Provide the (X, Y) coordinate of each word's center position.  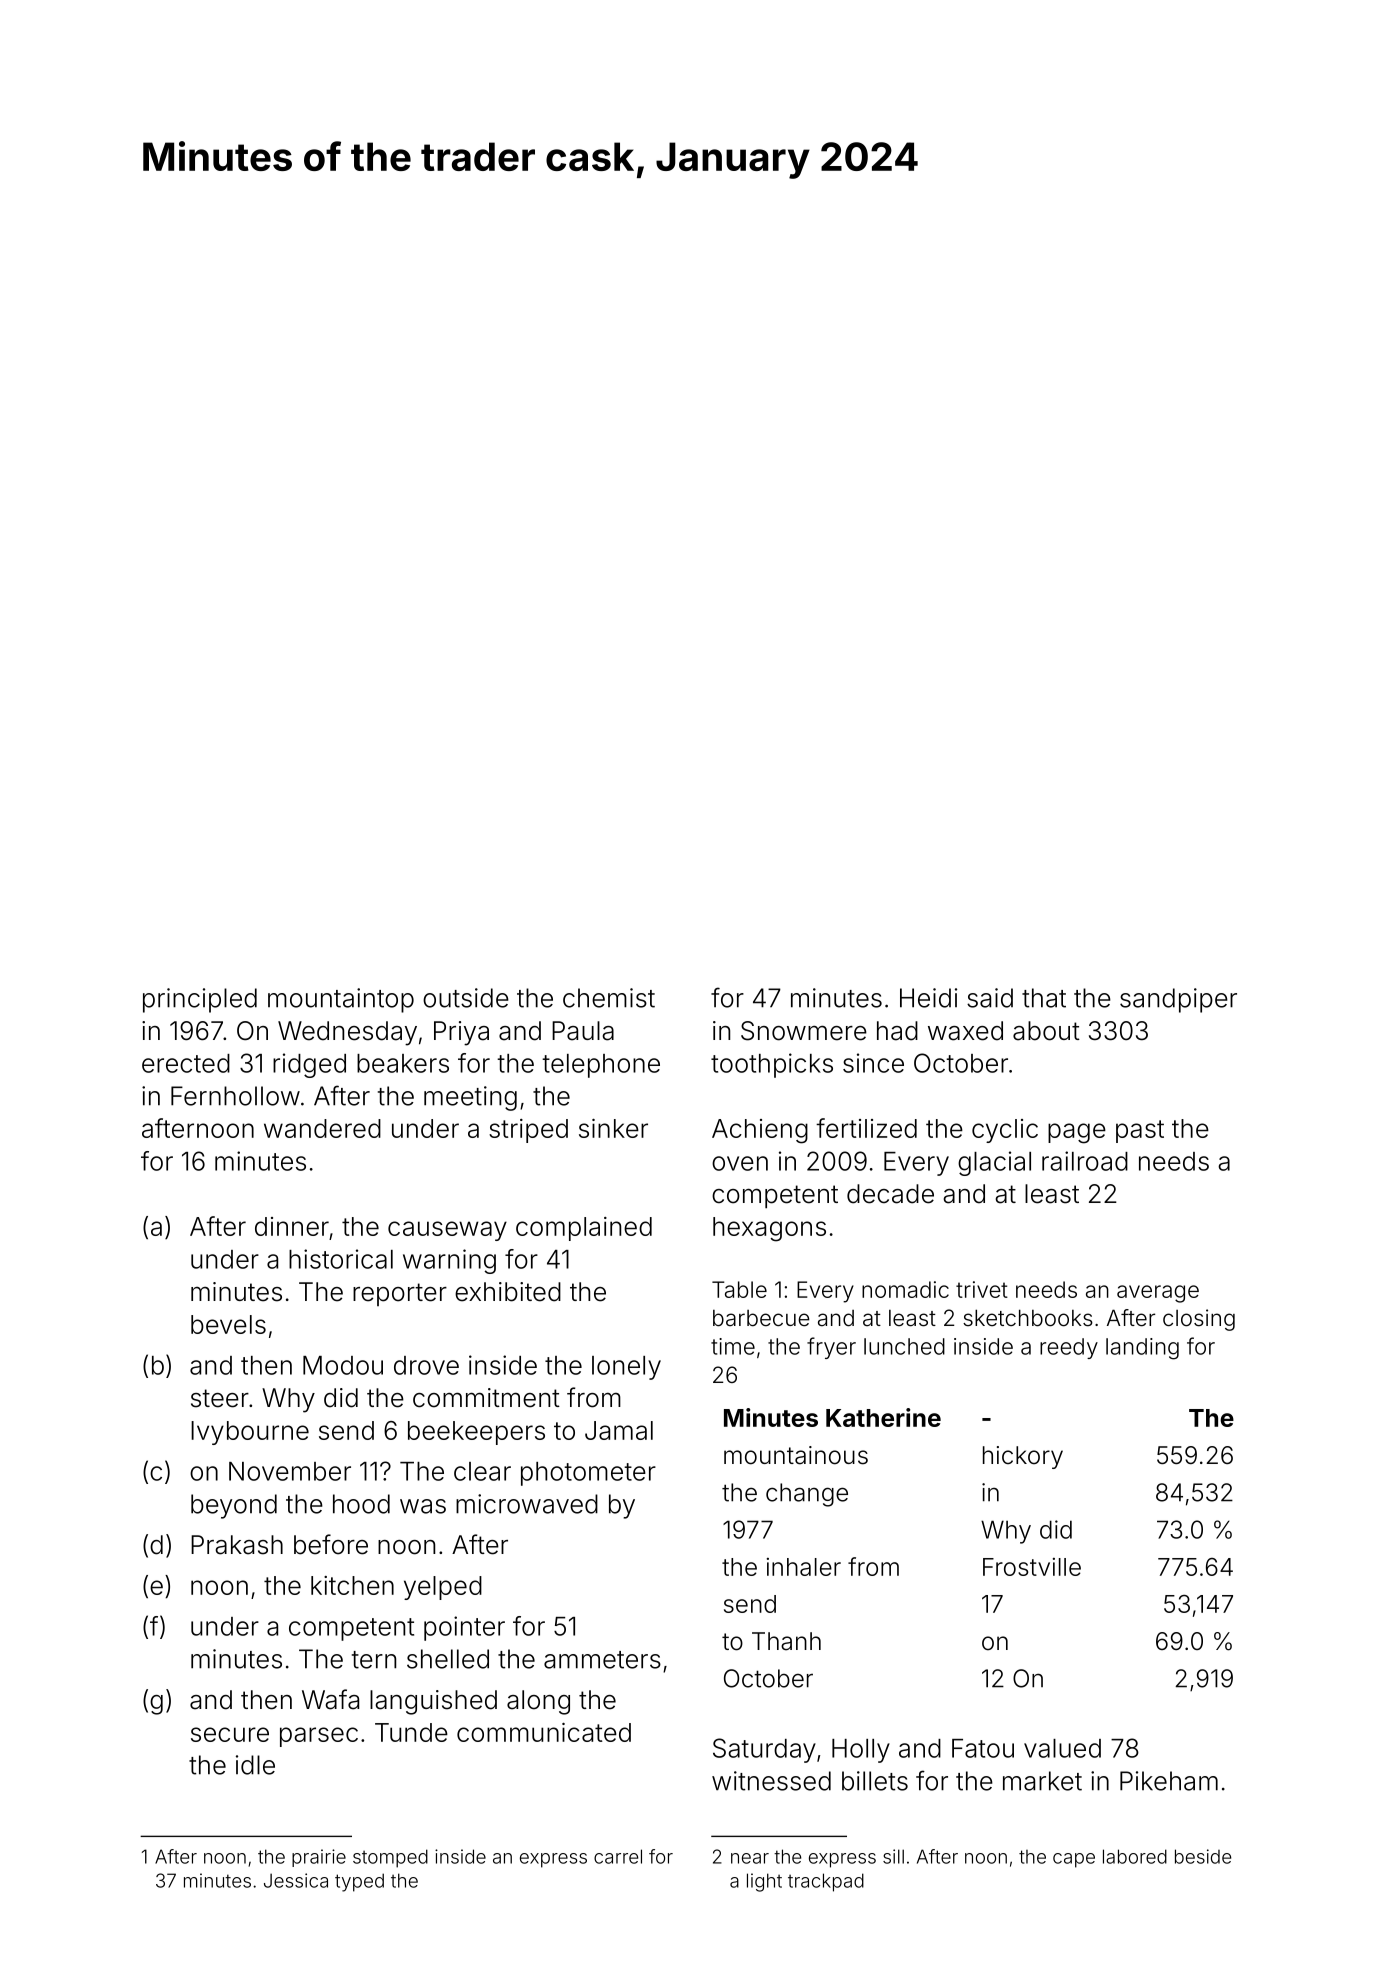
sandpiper (1178, 1000)
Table (739, 1289)
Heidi (928, 998)
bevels (228, 1324)
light (764, 1882)
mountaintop (341, 1000)
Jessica (296, 1880)
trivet (982, 1289)
